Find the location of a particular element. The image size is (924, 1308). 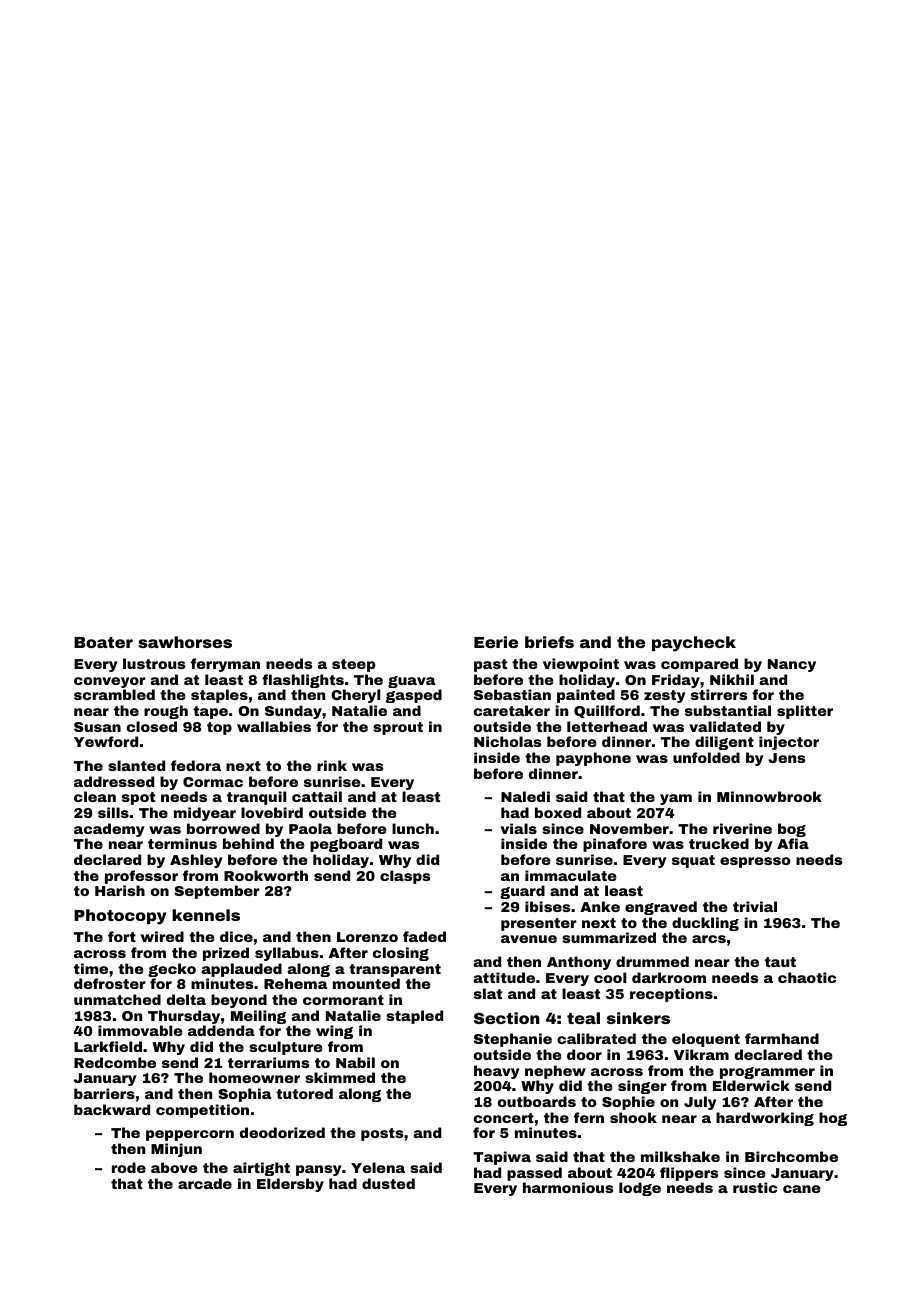

clasps is located at coordinates (405, 877).
